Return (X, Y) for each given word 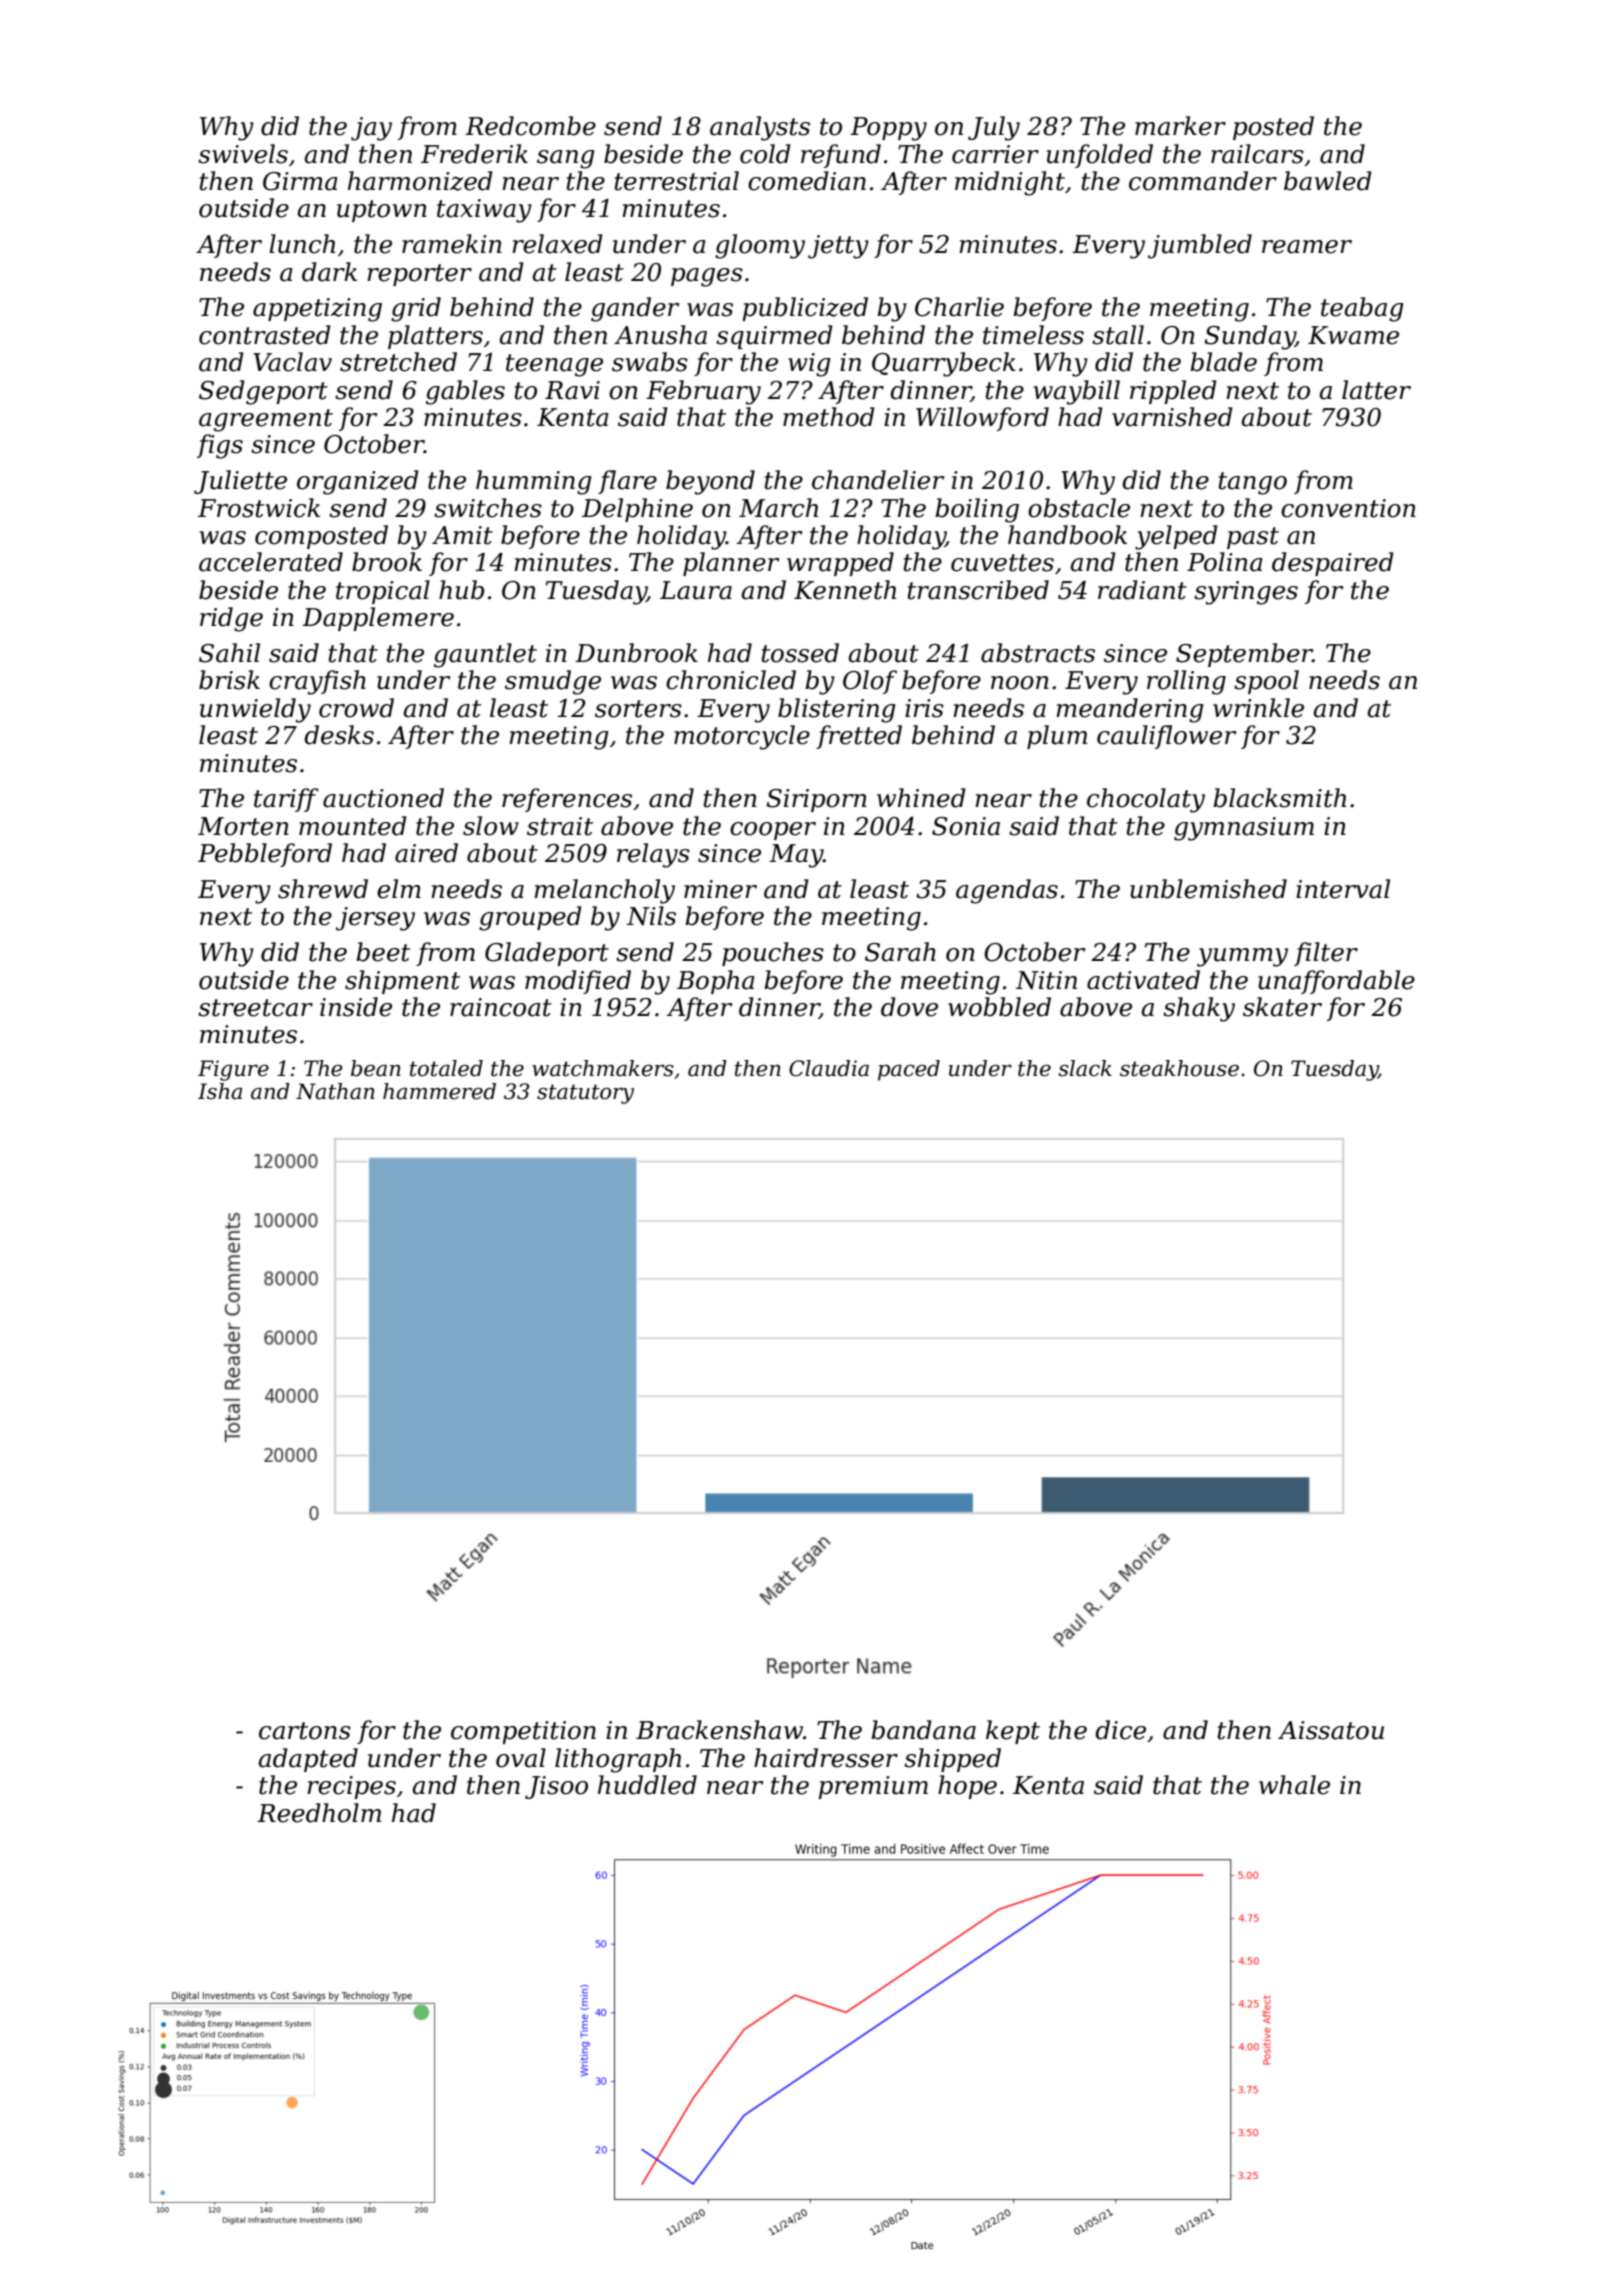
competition (523, 1732)
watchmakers (603, 1068)
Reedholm (319, 1813)
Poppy (888, 129)
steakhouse (1179, 1068)
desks (339, 735)
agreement (266, 420)
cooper (773, 831)
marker (1180, 126)
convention (1348, 508)
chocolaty (1146, 800)
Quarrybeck (944, 364)
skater (1282, 1007)
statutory (585, 1094)
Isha (220, 1091)
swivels (243, 154)
